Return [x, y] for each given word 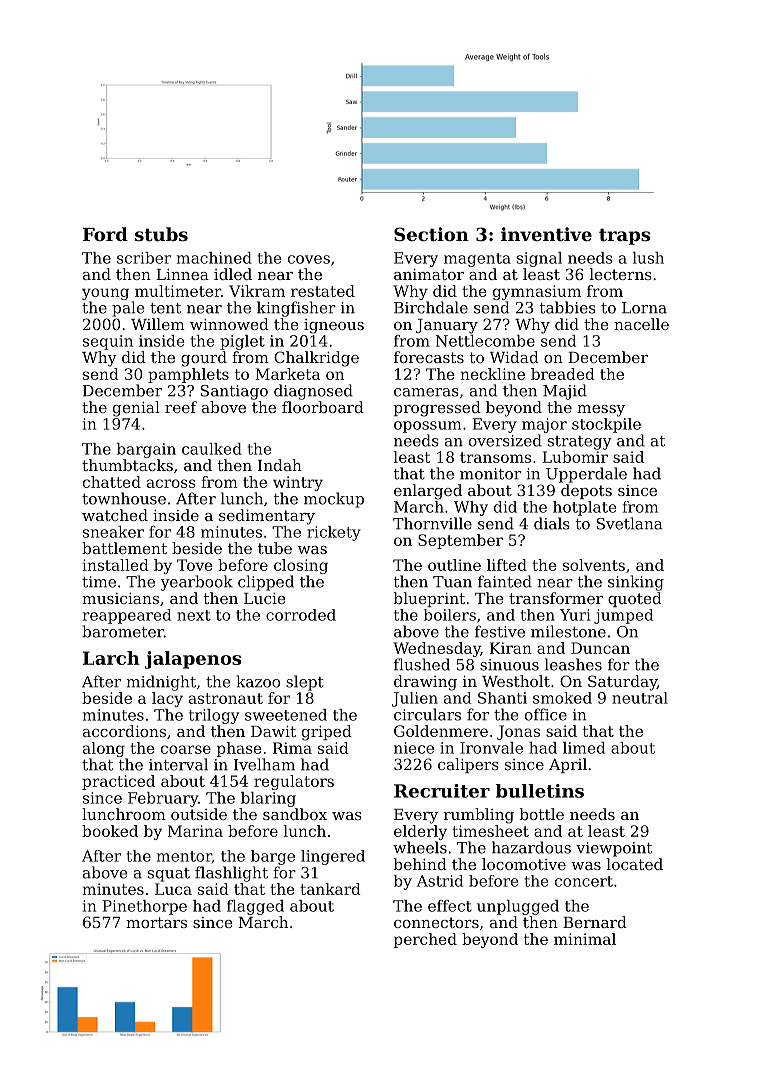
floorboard [323, 407]
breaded [563, 374]
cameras [426, 392]
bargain [146, 450]
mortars [156, 922]
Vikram [257, 291]
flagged [255, 907]
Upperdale [586, 475]
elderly [420, 832]
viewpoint [614, 849]
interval [178, 764]
